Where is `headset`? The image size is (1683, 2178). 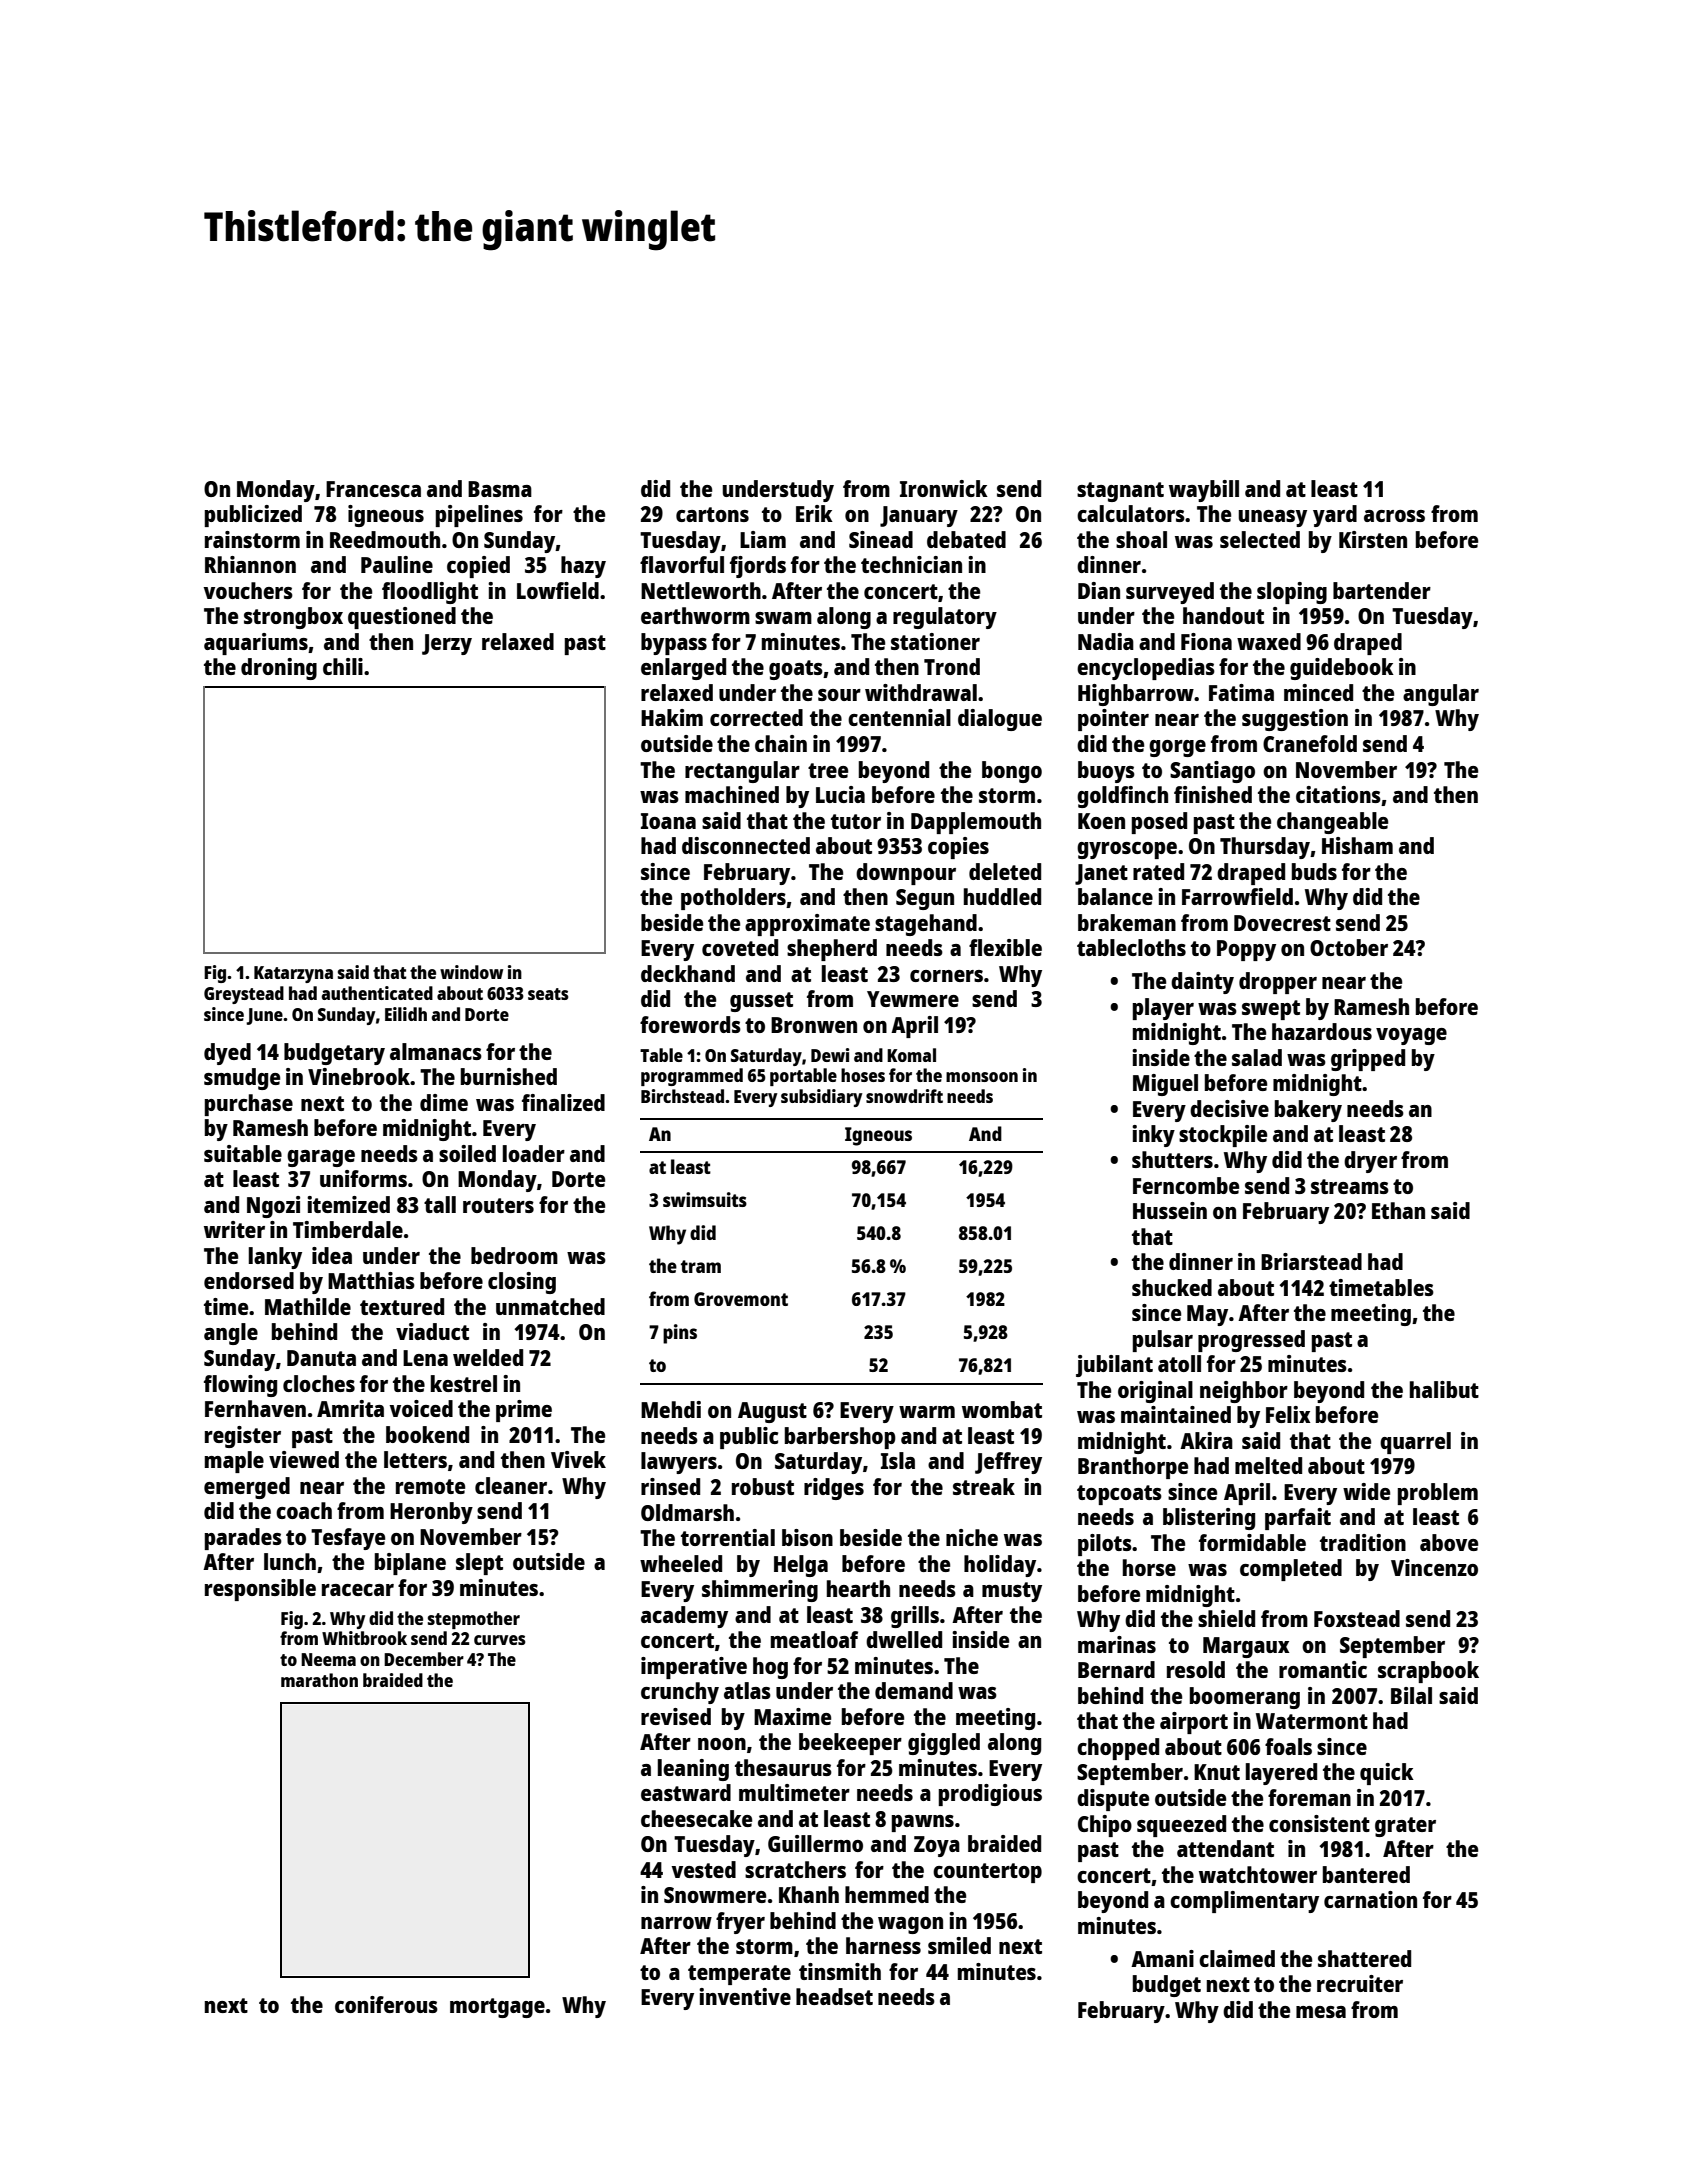
headset is located at coordinates (834, 1996).
